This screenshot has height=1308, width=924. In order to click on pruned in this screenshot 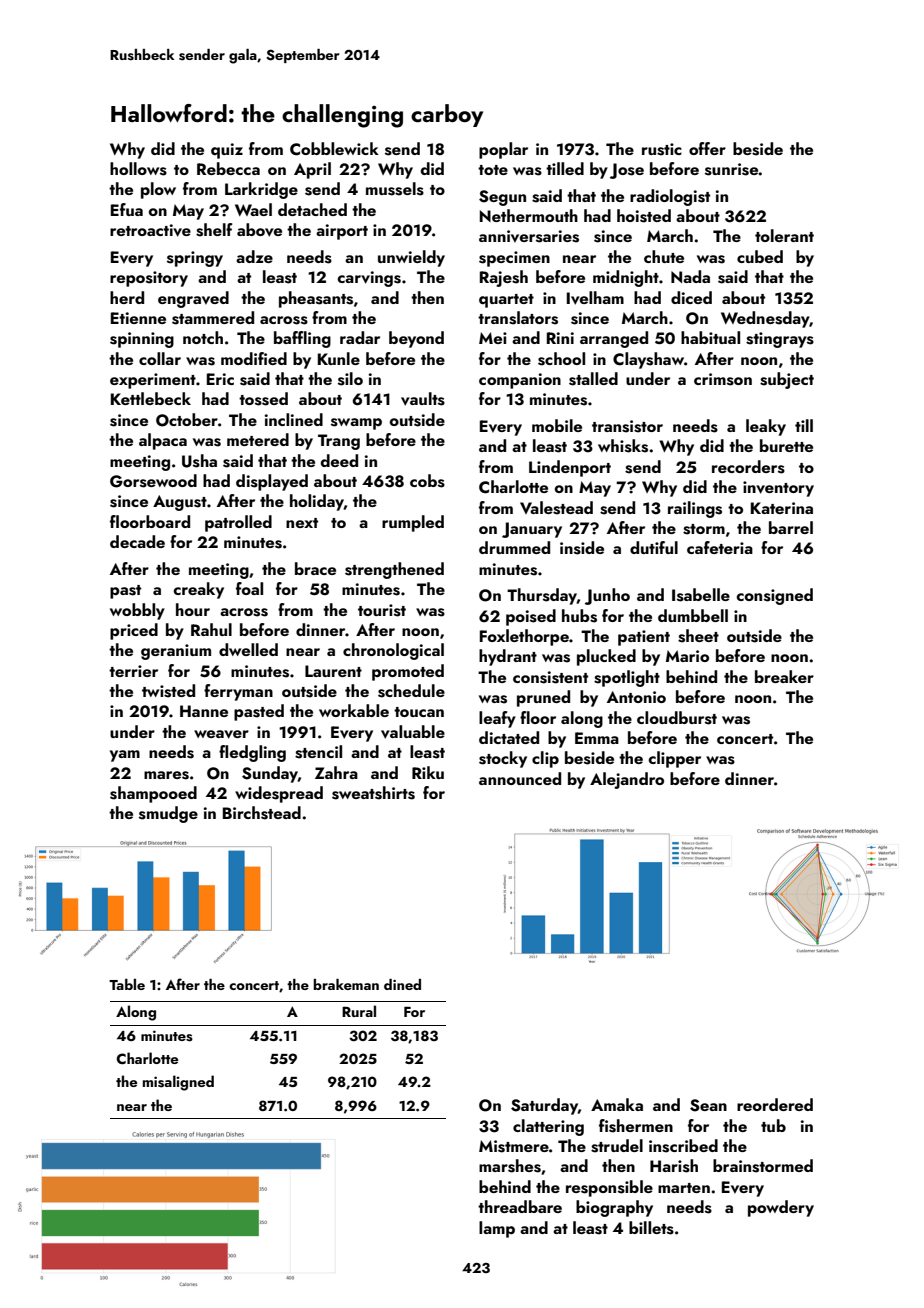, I will do `click(543, 698)`.
